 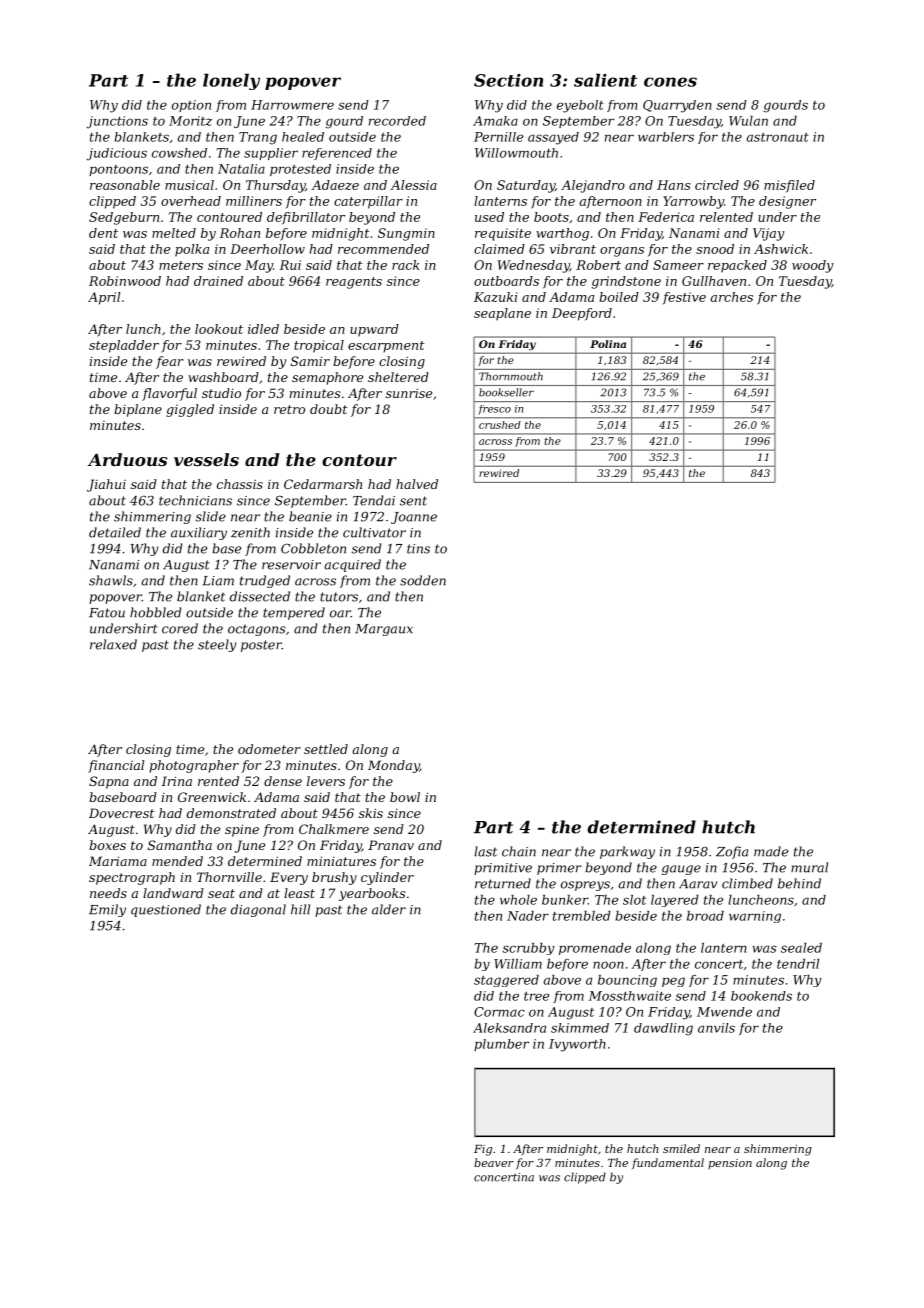 I want to click on Fig, so click(x=483, y=1150).
